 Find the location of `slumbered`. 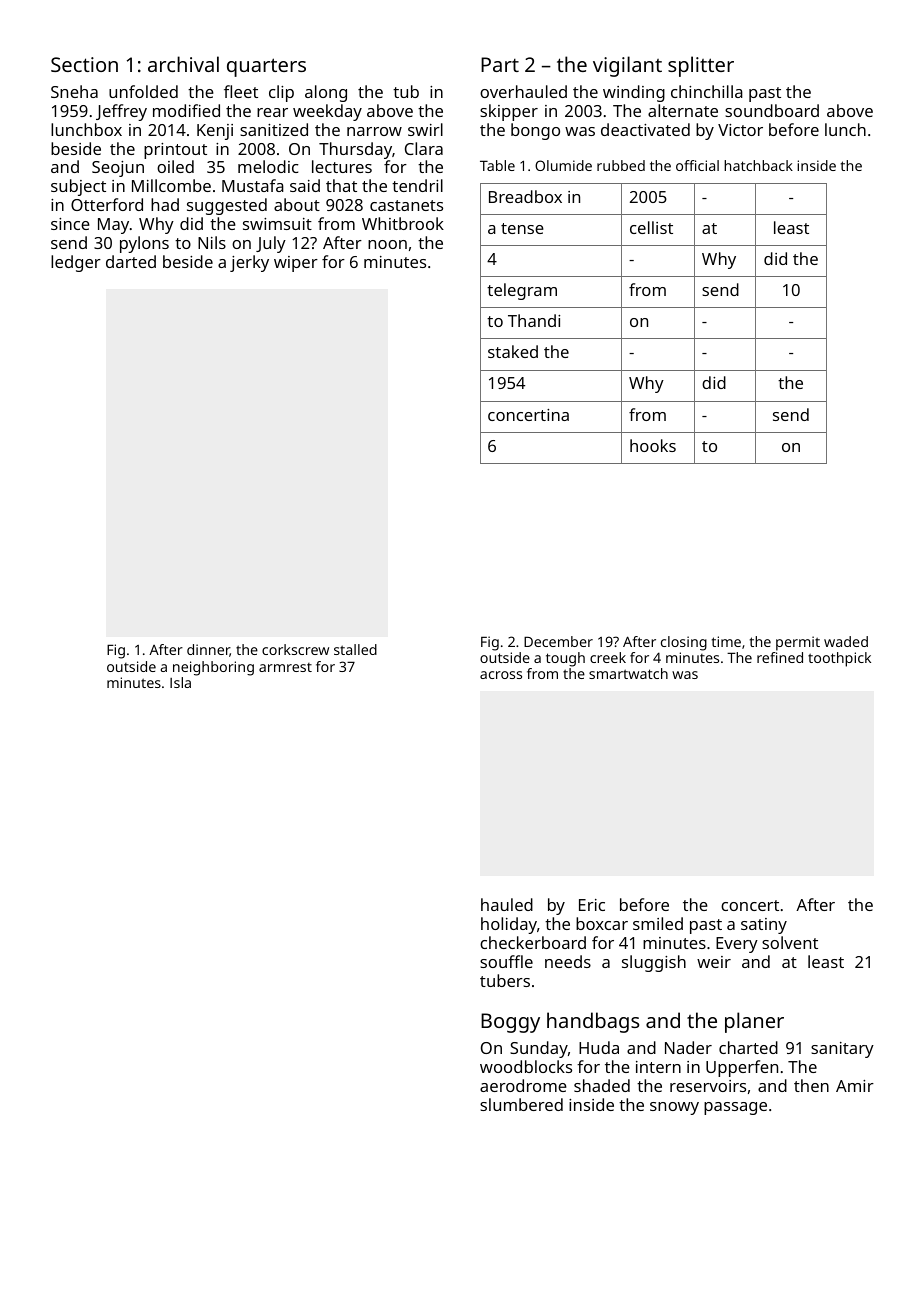

slumbered is located at coordinates (521, 1104).
